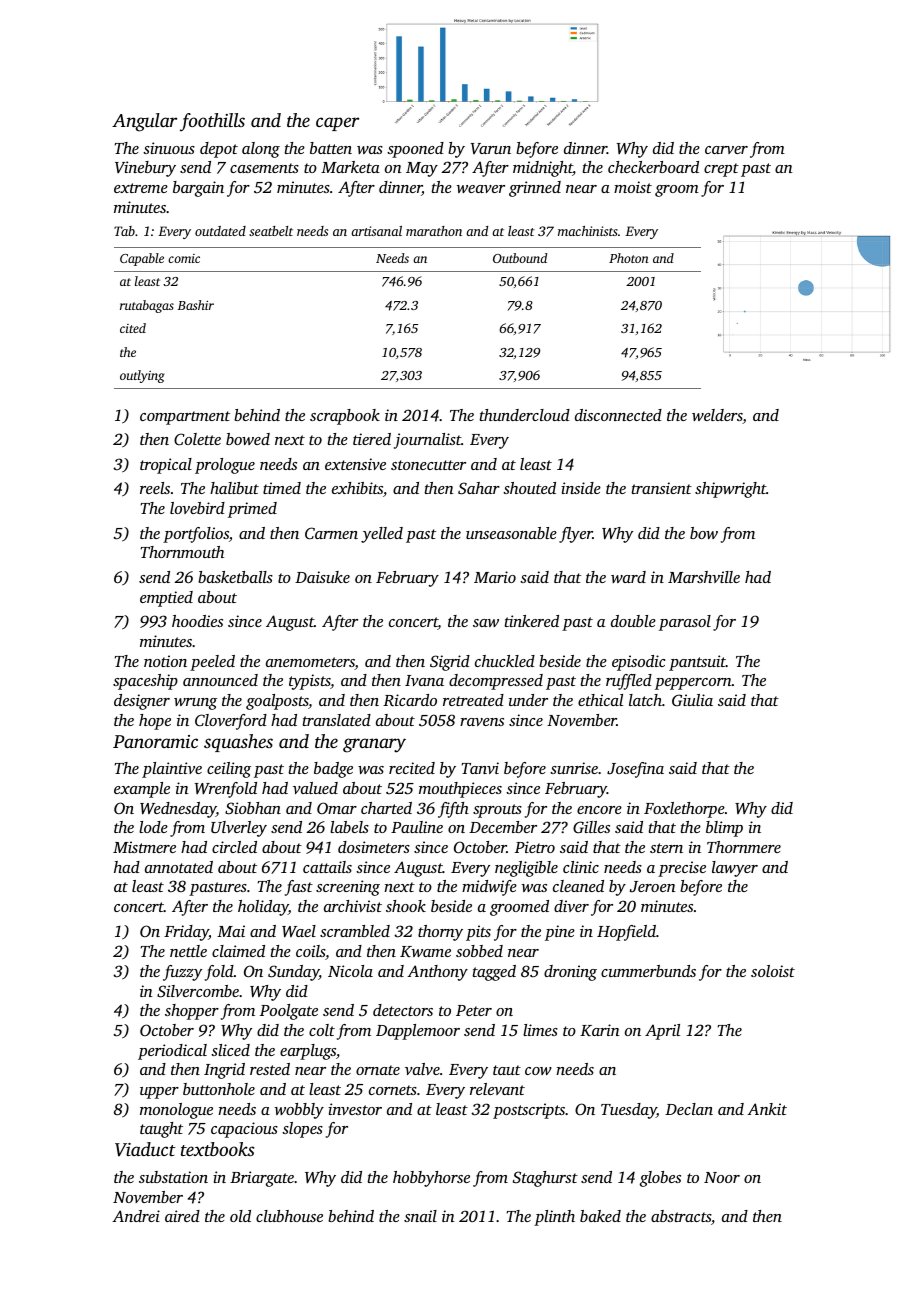 Image resolution: width=908 pixels, height=1316 pixels. Describe the element at coordinates (491, 148) in the screenshot. I see `Varun` at that location.
